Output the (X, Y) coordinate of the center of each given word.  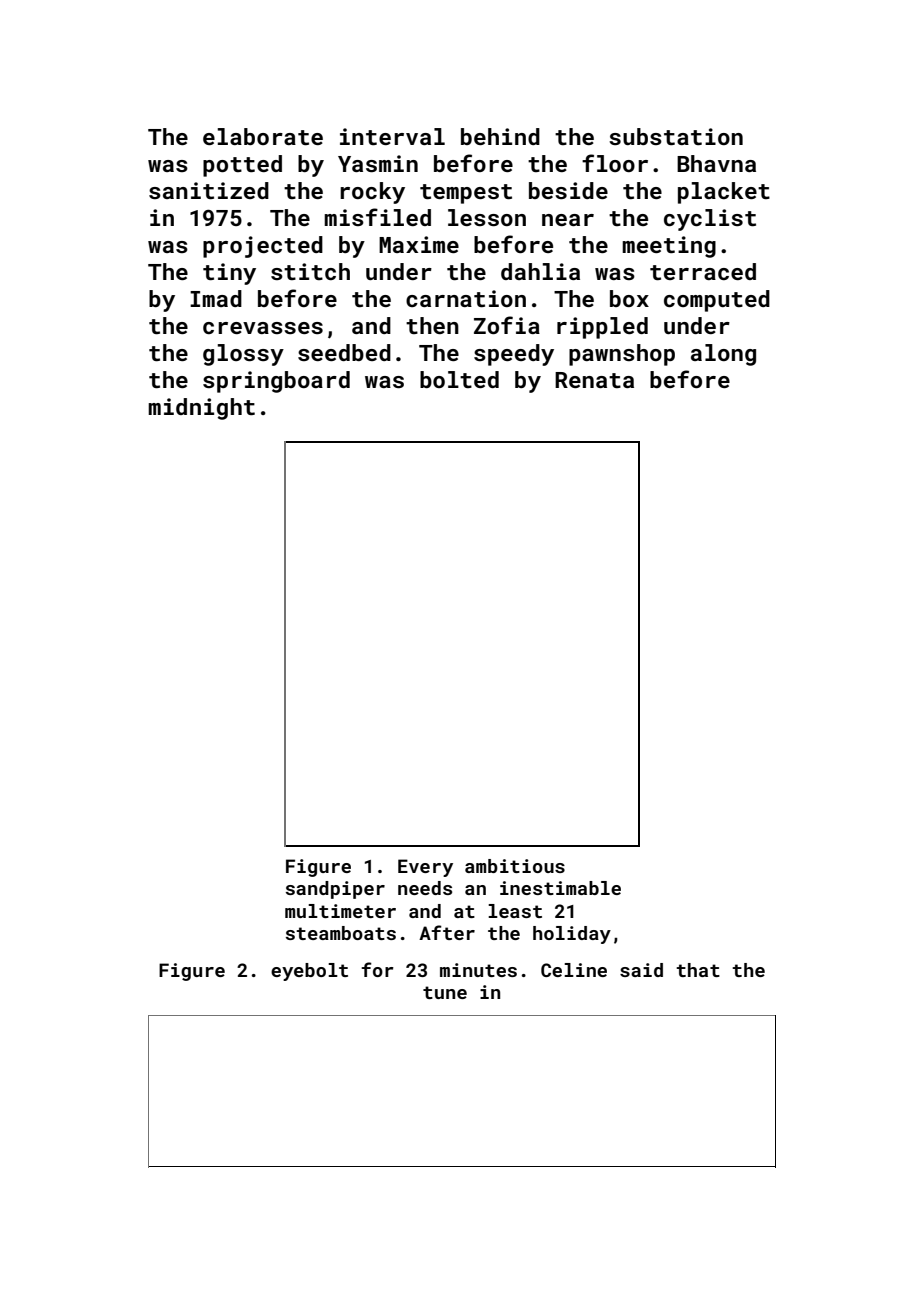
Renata (594, 380)
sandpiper (335, 890)
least (515, 911)
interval (392, 136)
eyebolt (309, 972)
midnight (201, 409)
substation (676, 136)
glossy (243, 355)
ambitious (515, 866)
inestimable (560, 888)
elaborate (263, 136)
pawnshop (622, 355)
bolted (459, 379)
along (723, 355)
